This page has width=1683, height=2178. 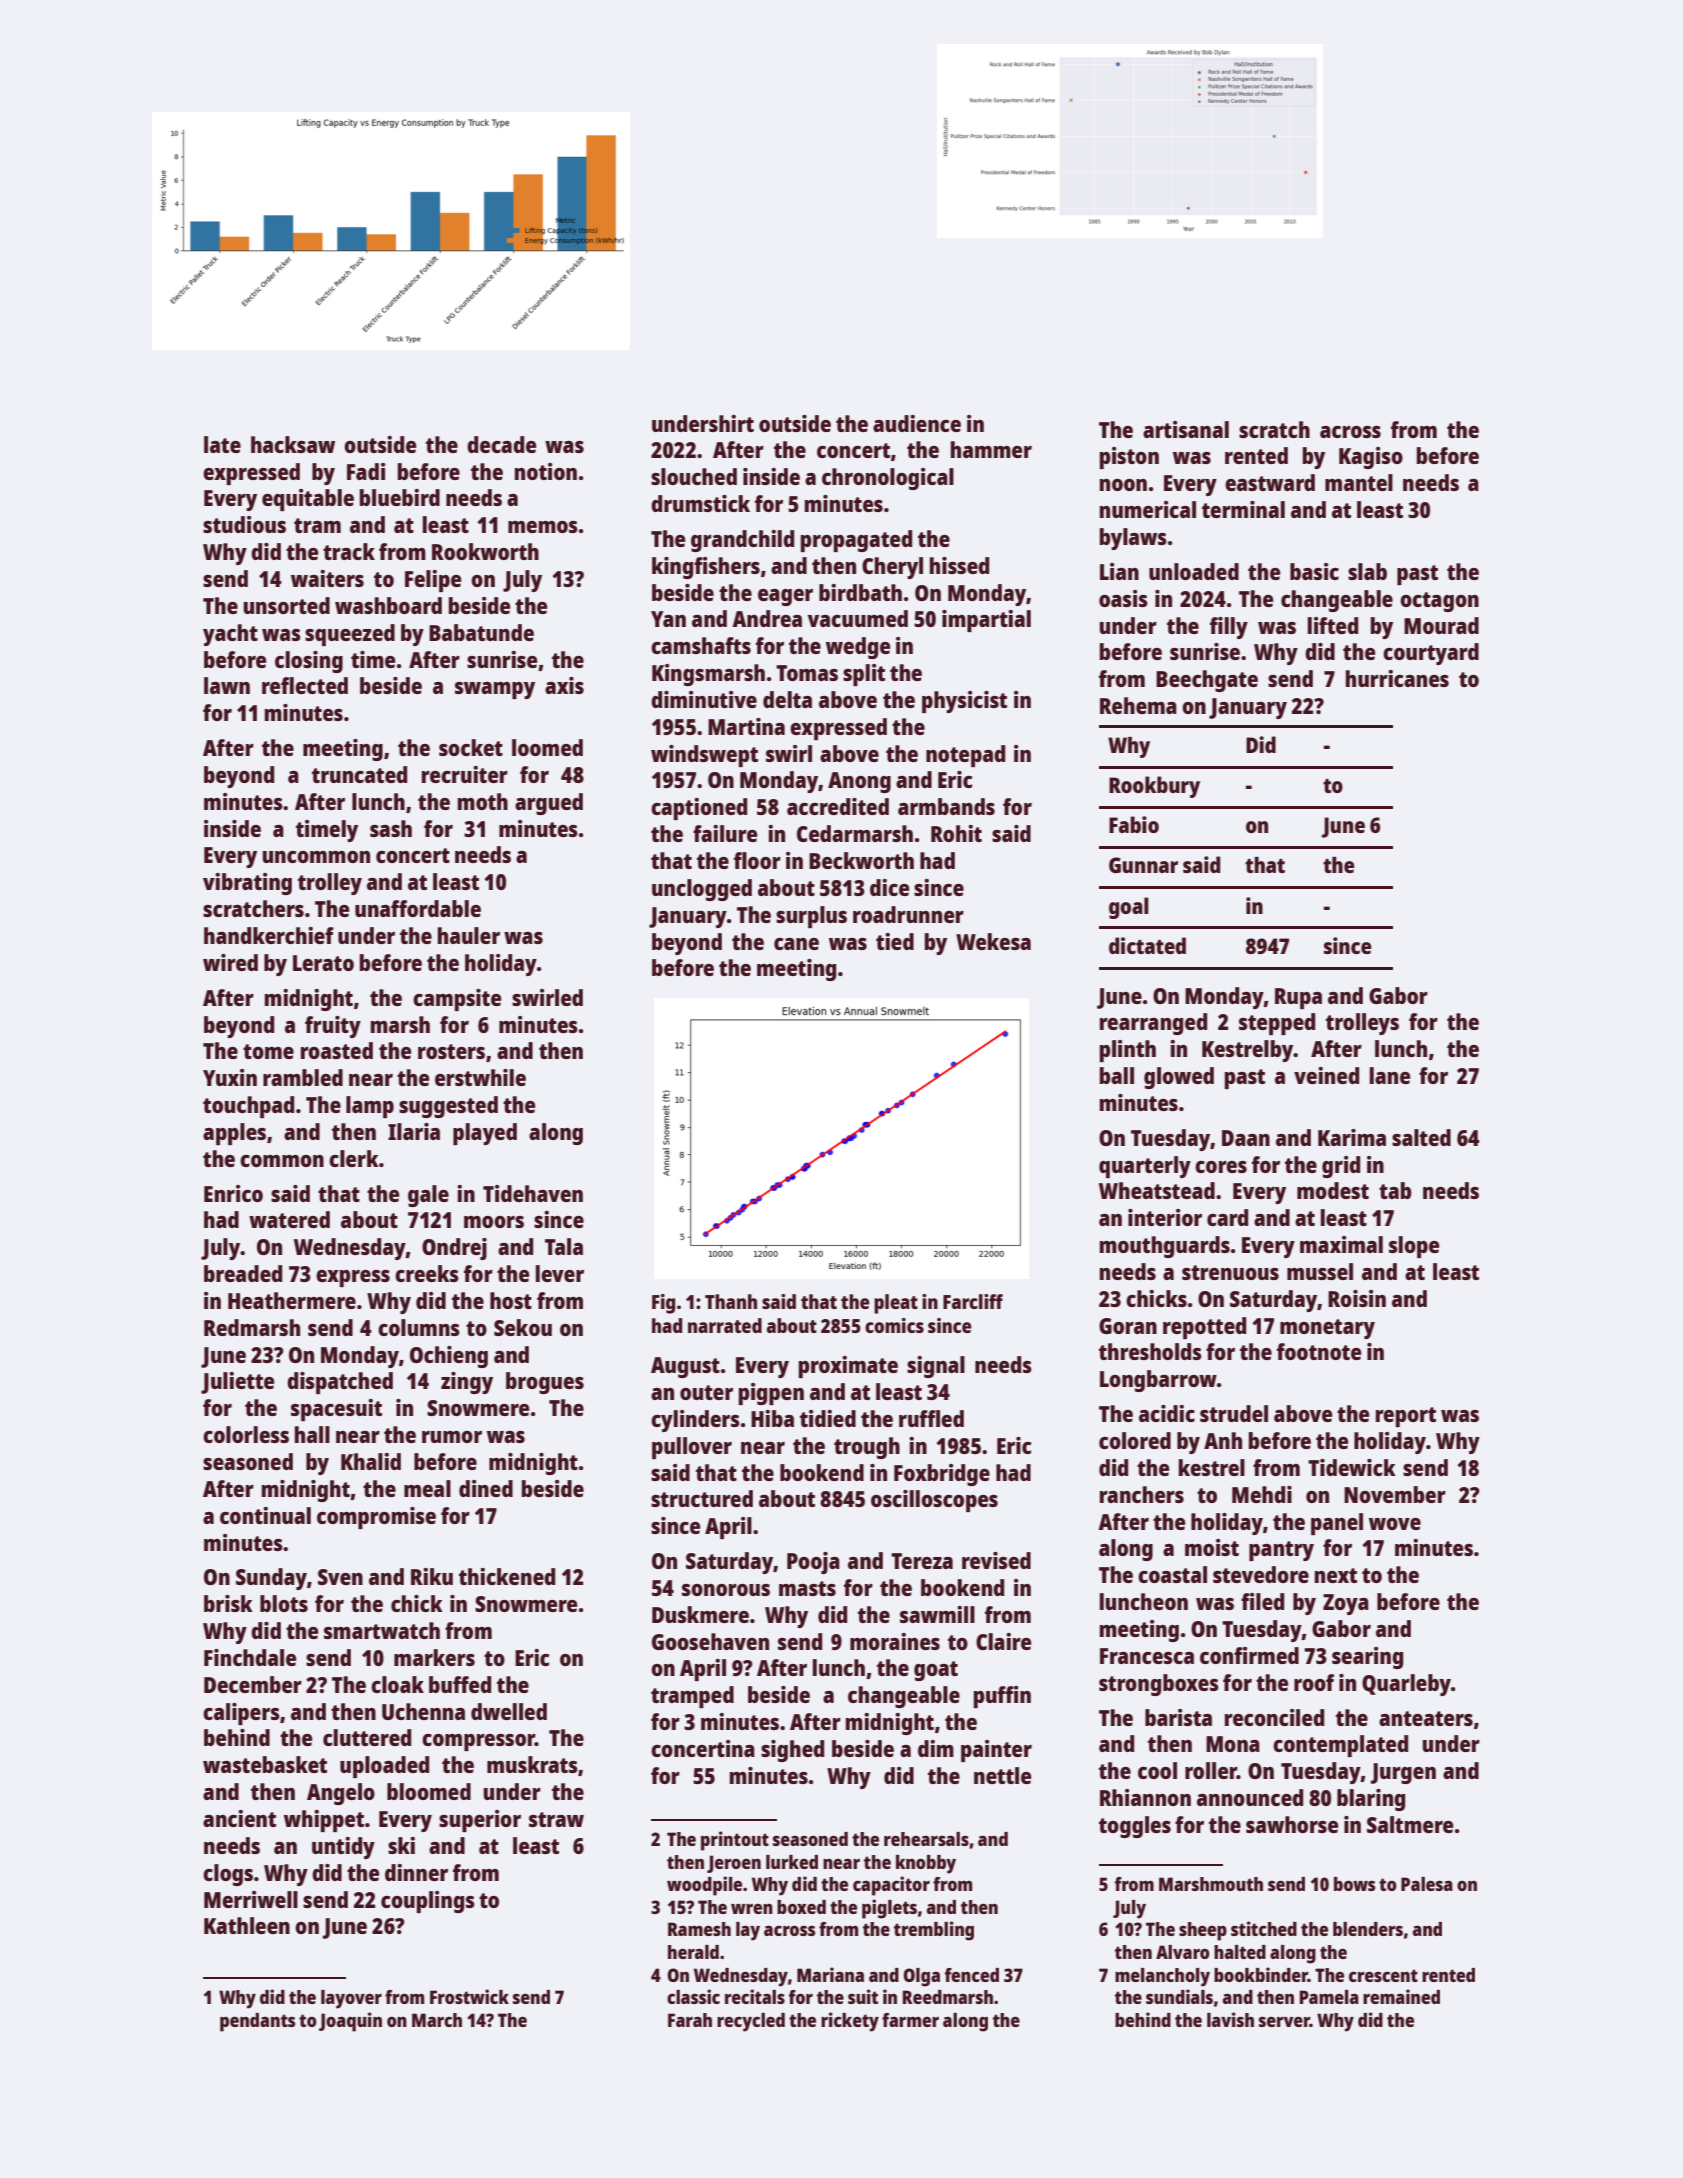 I want to click on audience, so click(x=917, y=423).
